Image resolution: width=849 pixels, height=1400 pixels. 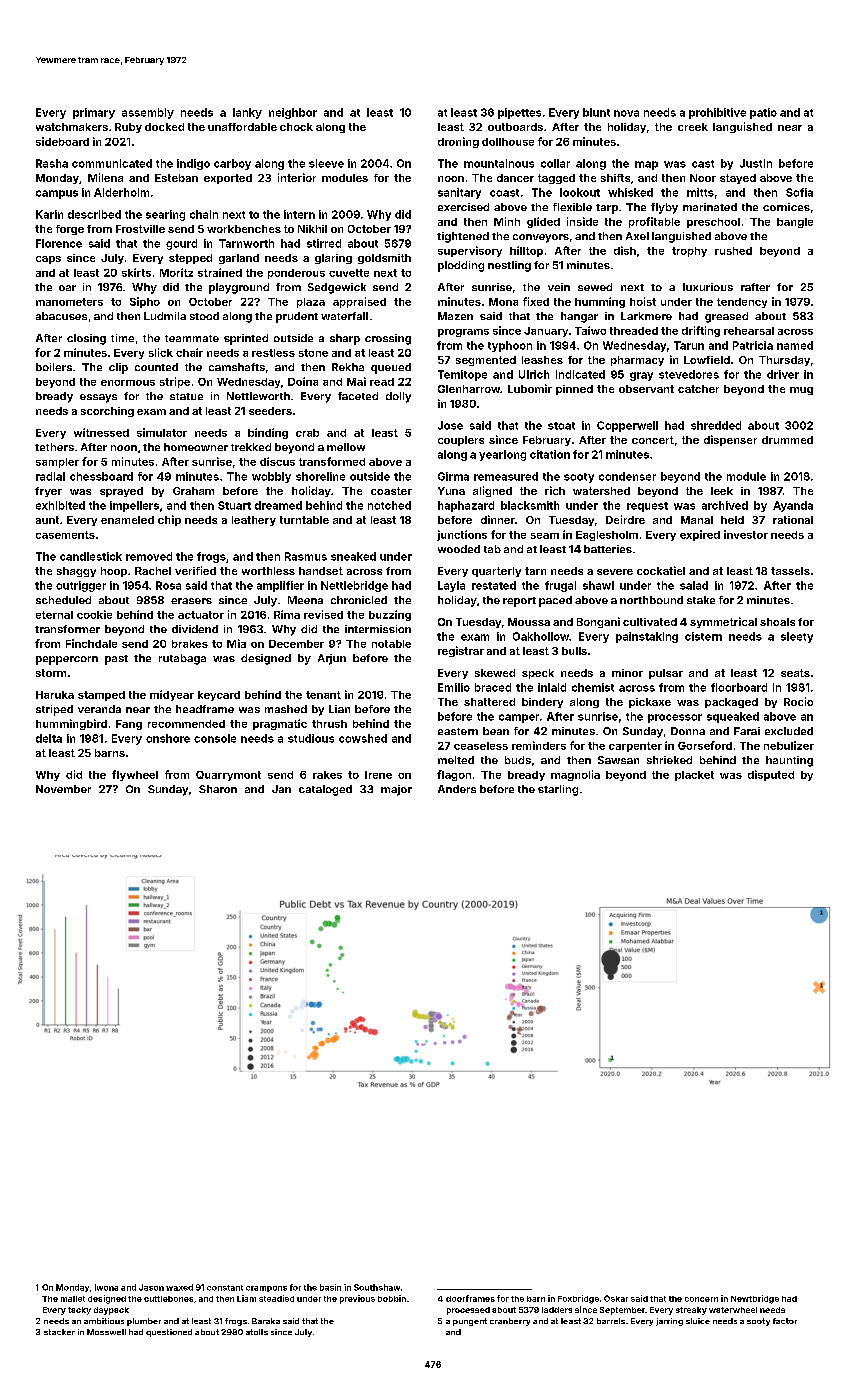 I want to click on atolls, so click(x=257, y=1332).
